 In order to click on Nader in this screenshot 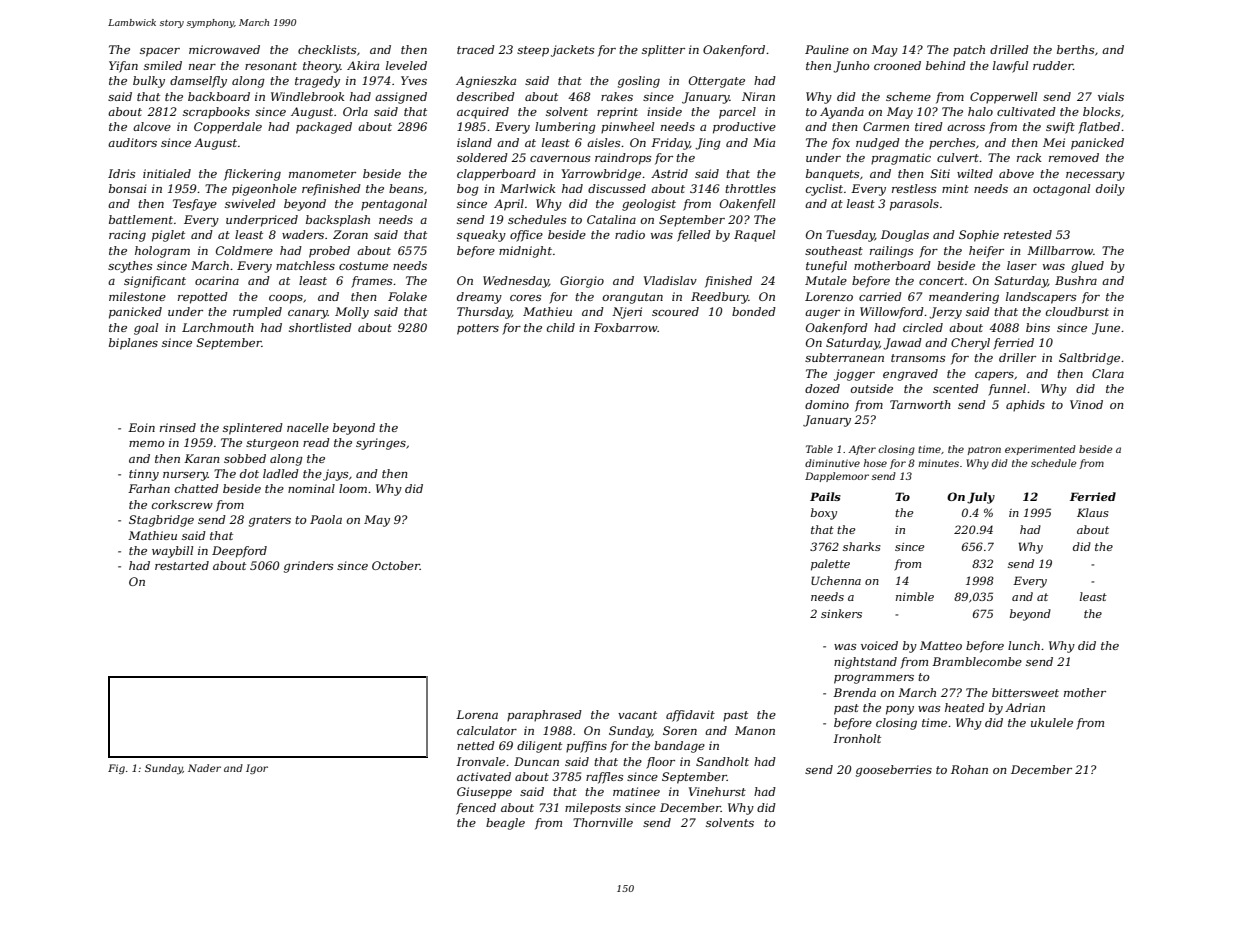, I will do `click(204, 768)`.
